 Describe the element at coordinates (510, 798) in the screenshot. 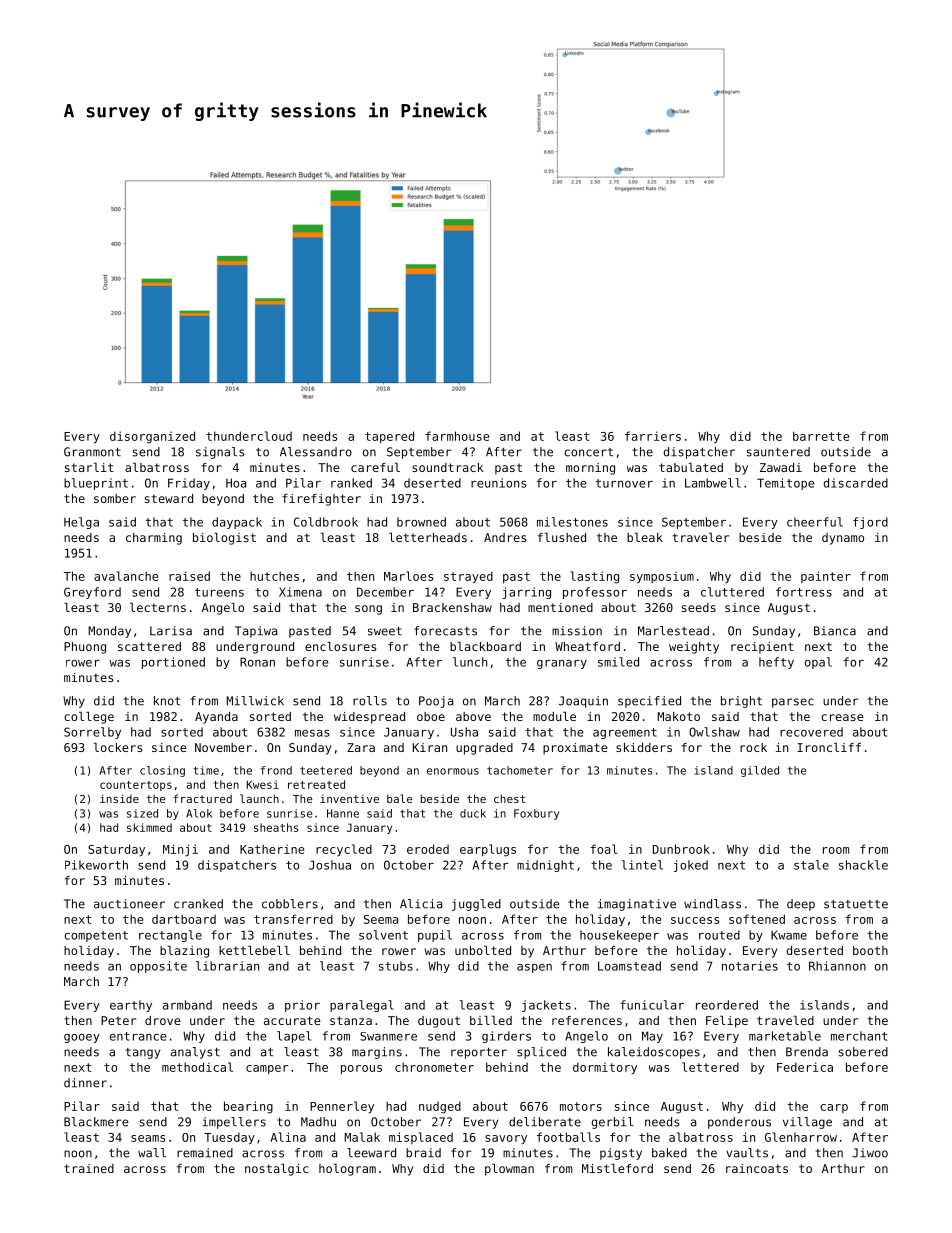

I see `chest` at that location.
